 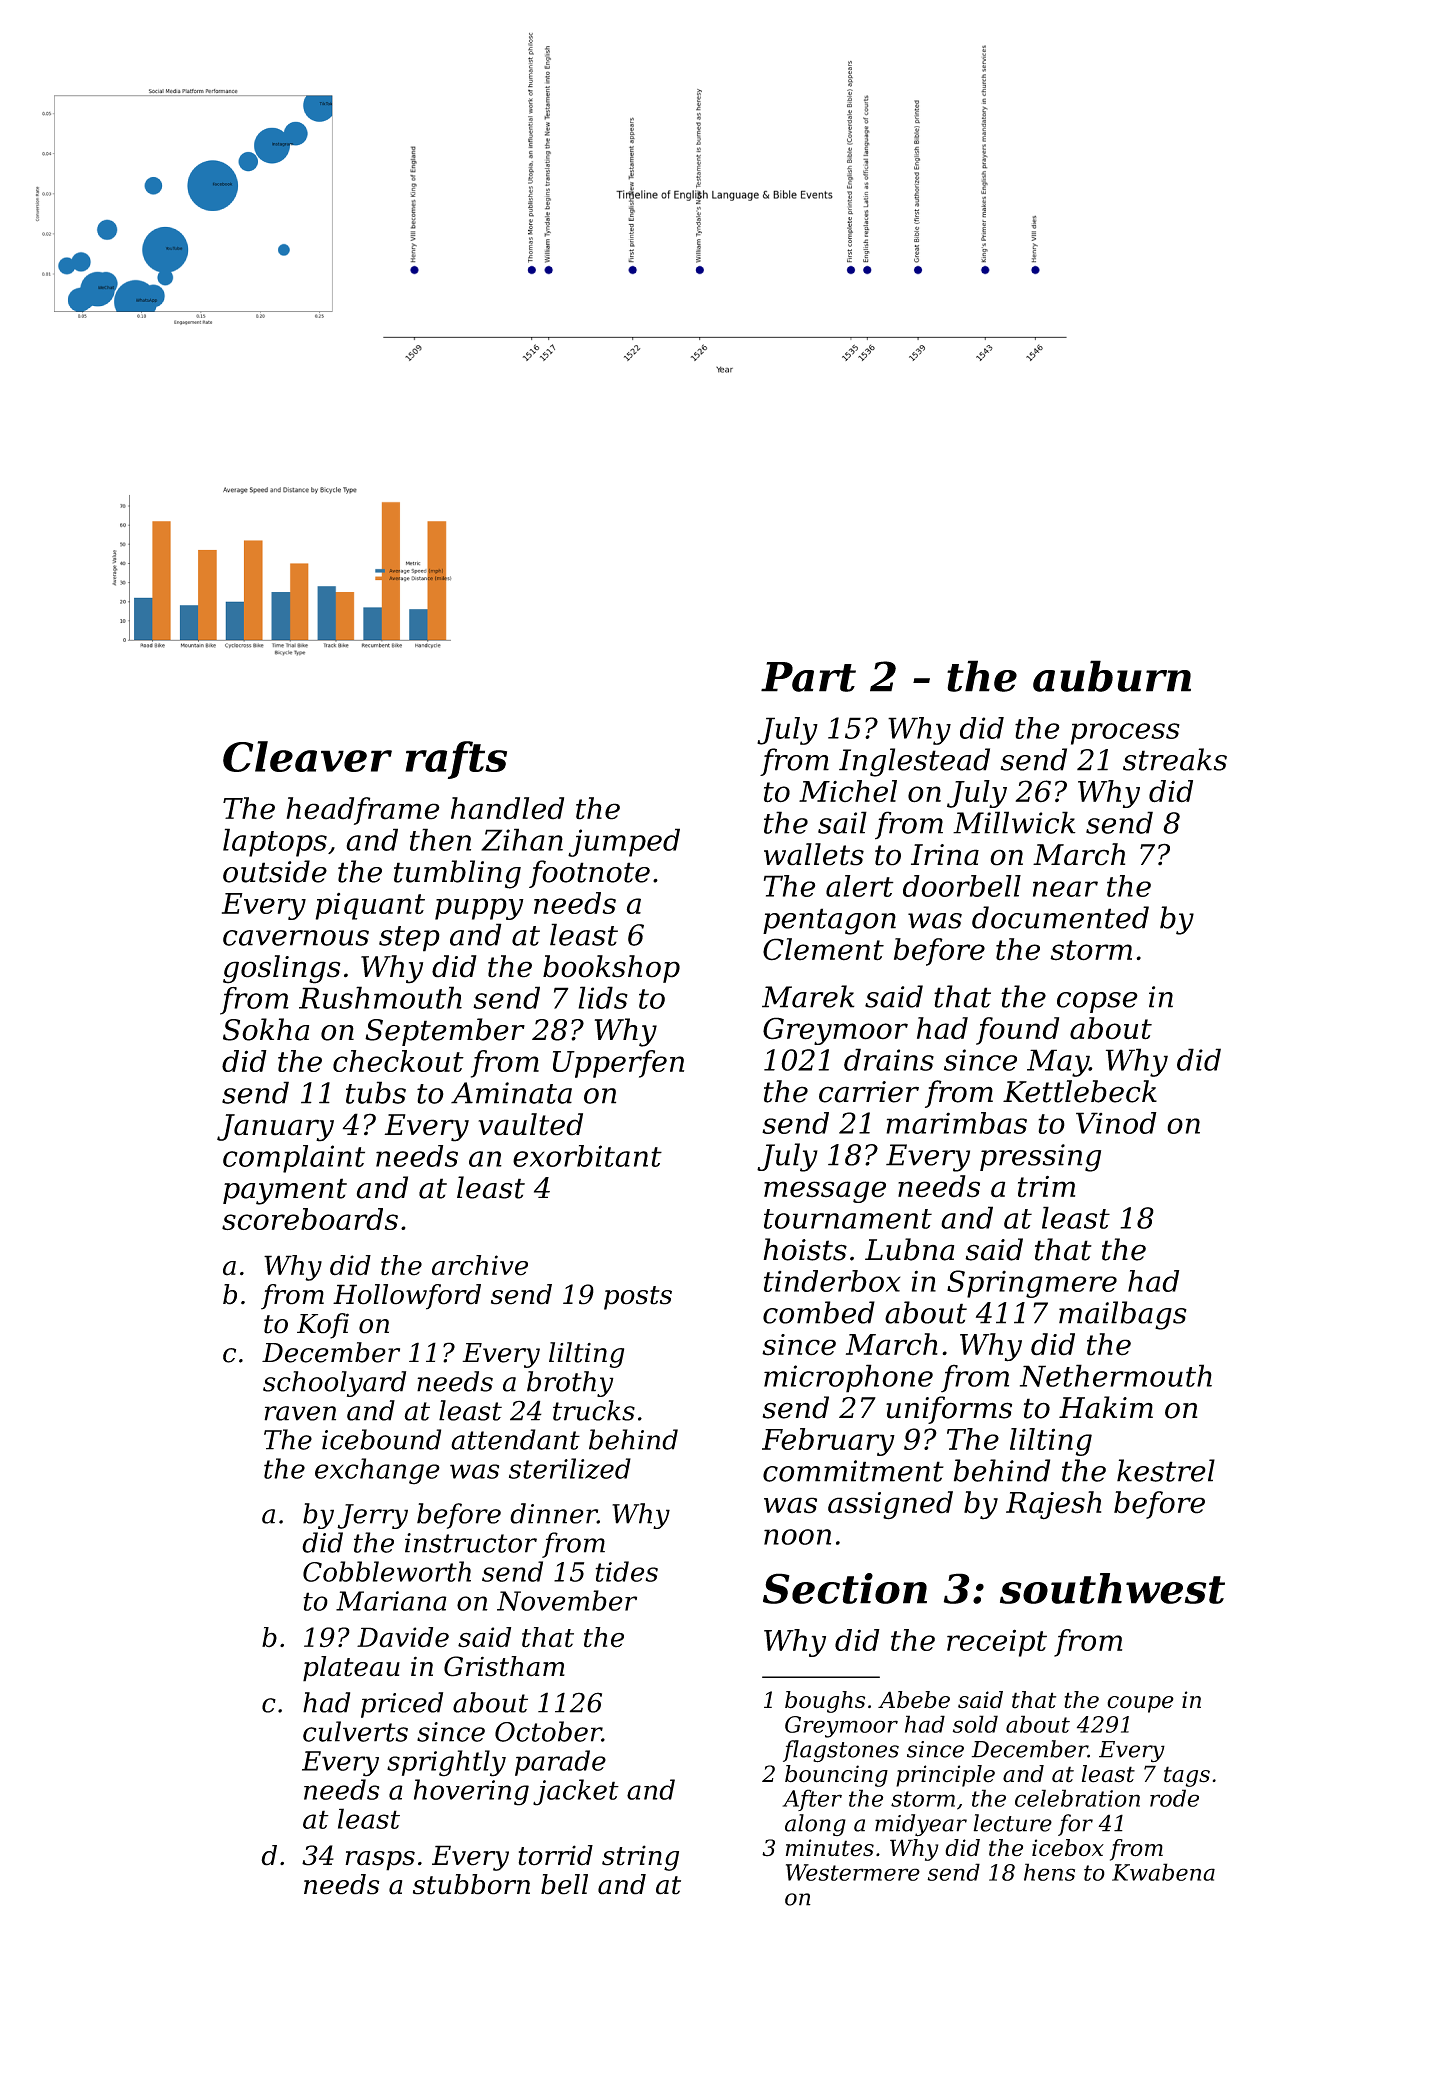 What do you see at coordinates (1112, 676) in the image?
I see `auburn` at bounding box center [1112, 676].
